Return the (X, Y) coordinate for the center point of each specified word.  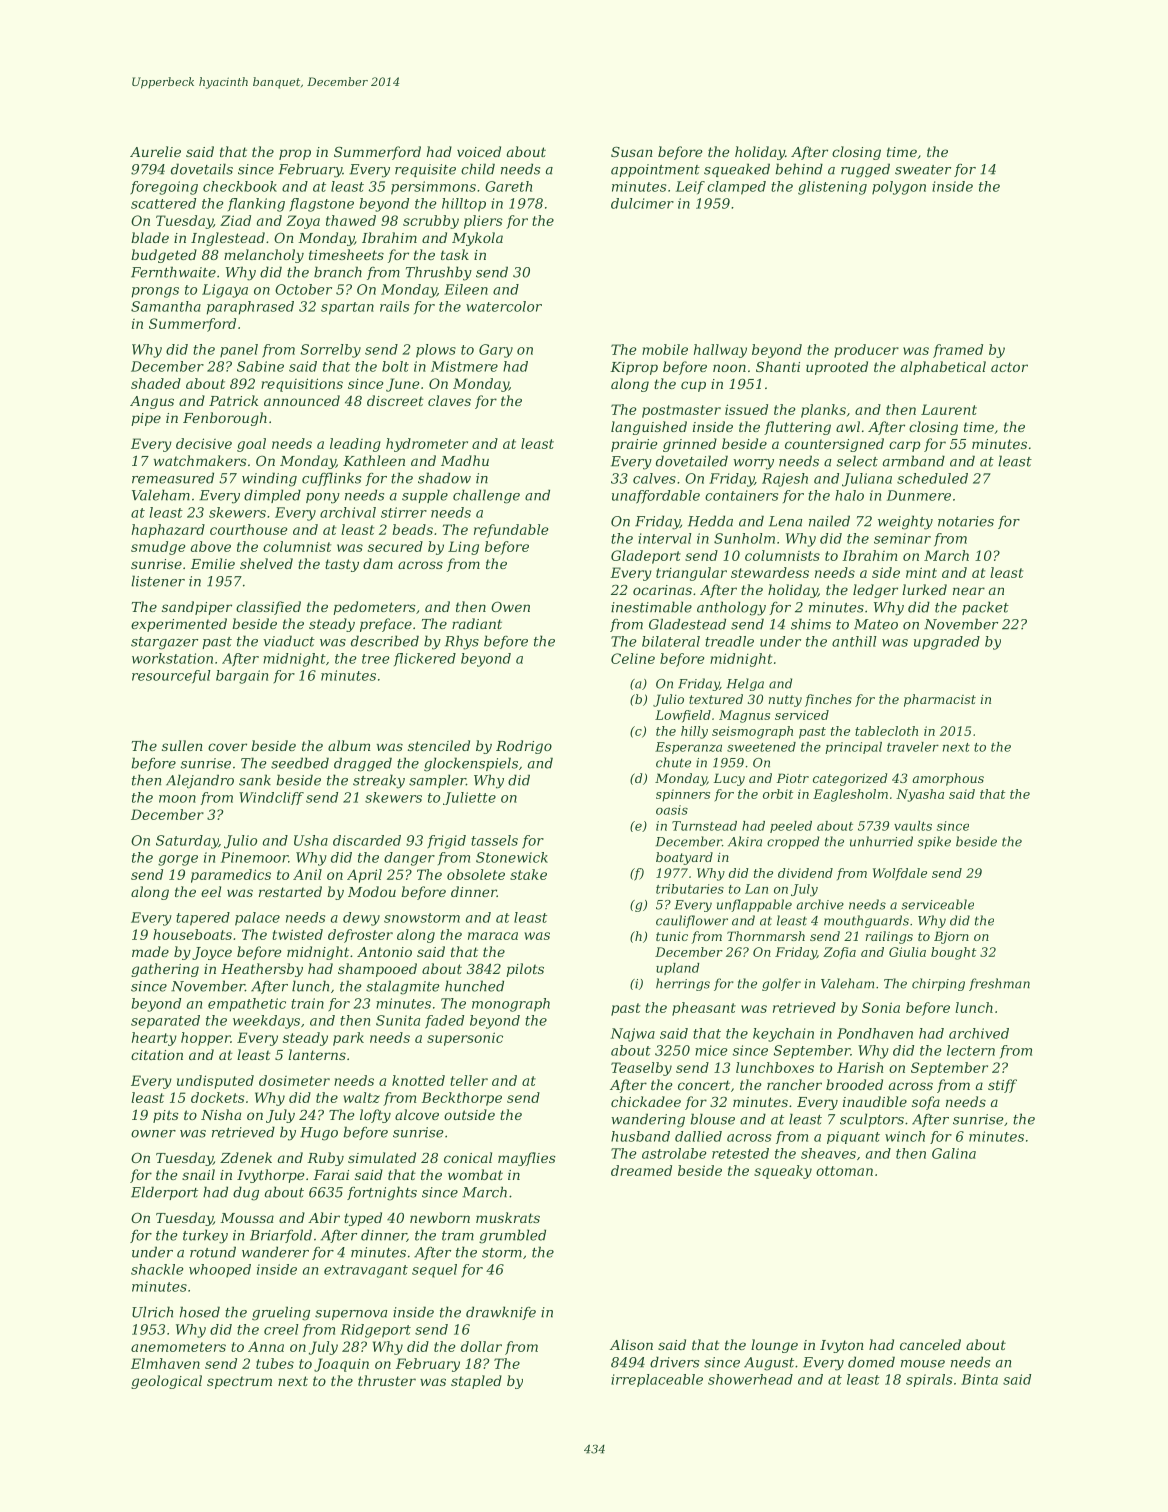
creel (281, 1329)
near (969, 591)
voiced (479, 151)
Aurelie (155, 151)
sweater (923, 170)
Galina (954, 1153)
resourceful (171, 676)
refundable (511, 531)
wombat (475, 1174)
